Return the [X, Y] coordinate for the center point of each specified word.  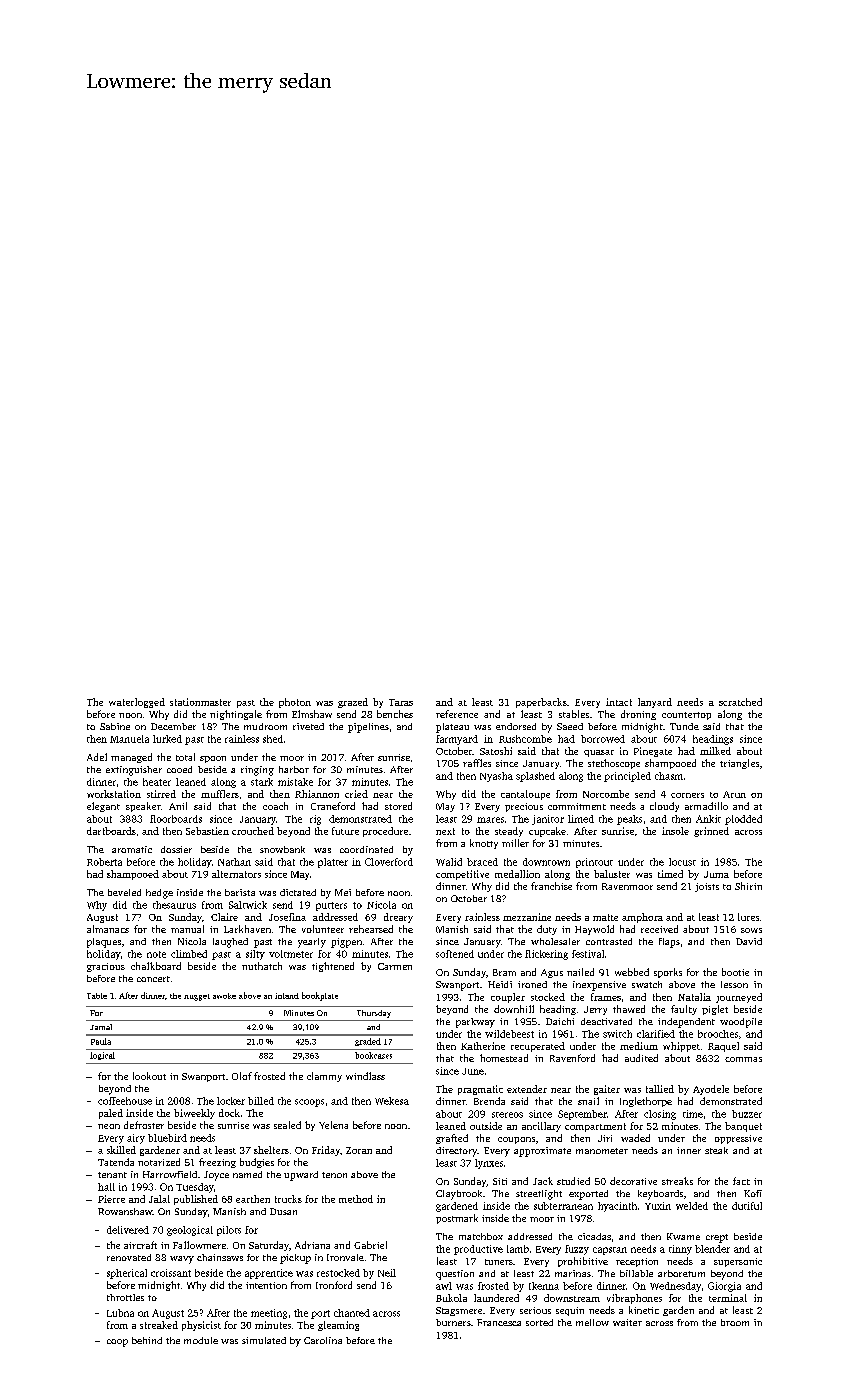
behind [147, 1340]
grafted [452, 1139]
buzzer [747, 1114]
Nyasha [496, 777]
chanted [352, 1313]
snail [588, 1101]
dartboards [111, 831]
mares [490, 820]
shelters [271, 1150]
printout [594, 863]
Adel [97, 757]
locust [682, 862]
